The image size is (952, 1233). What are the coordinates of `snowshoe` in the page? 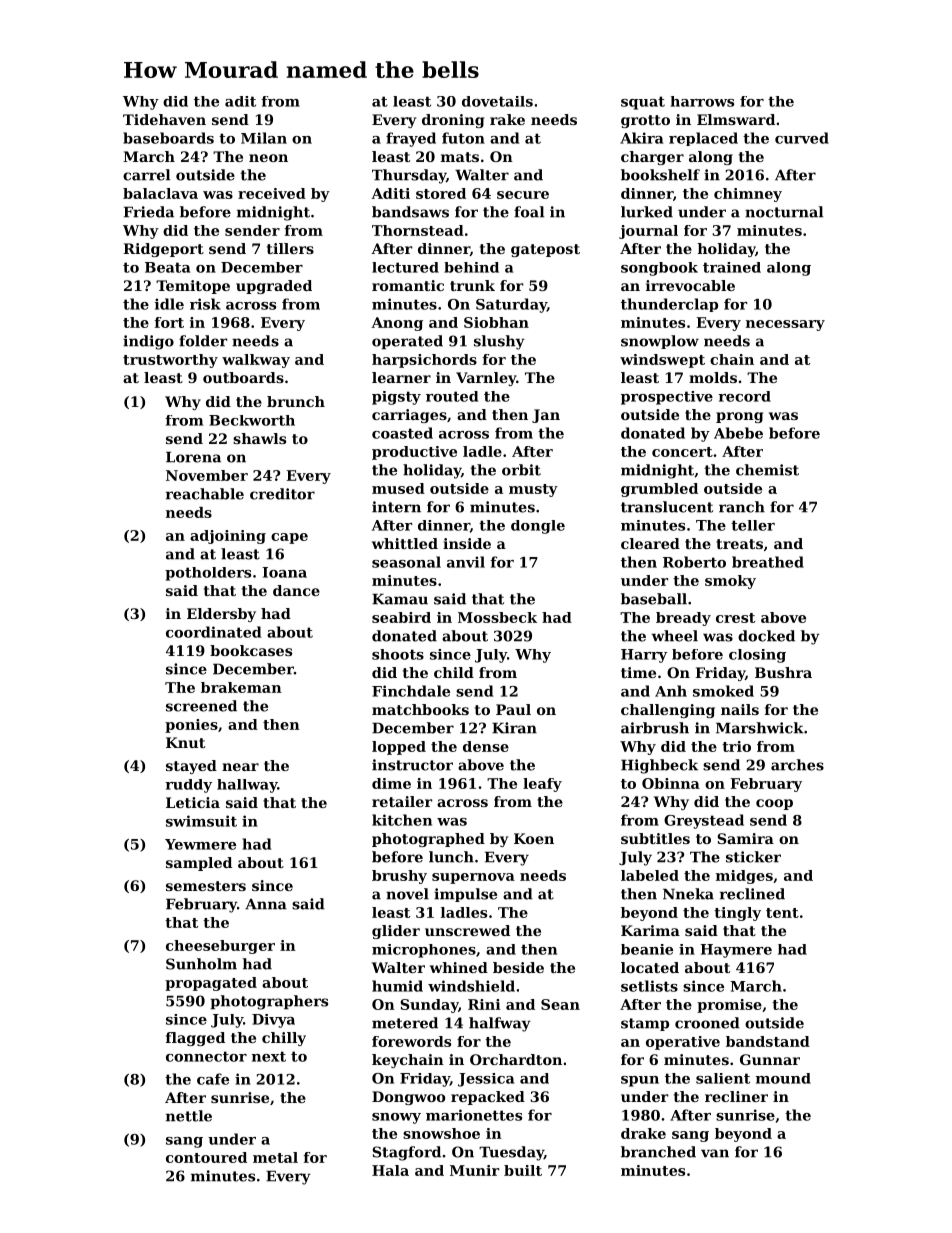 It's located at (441, 1133).
